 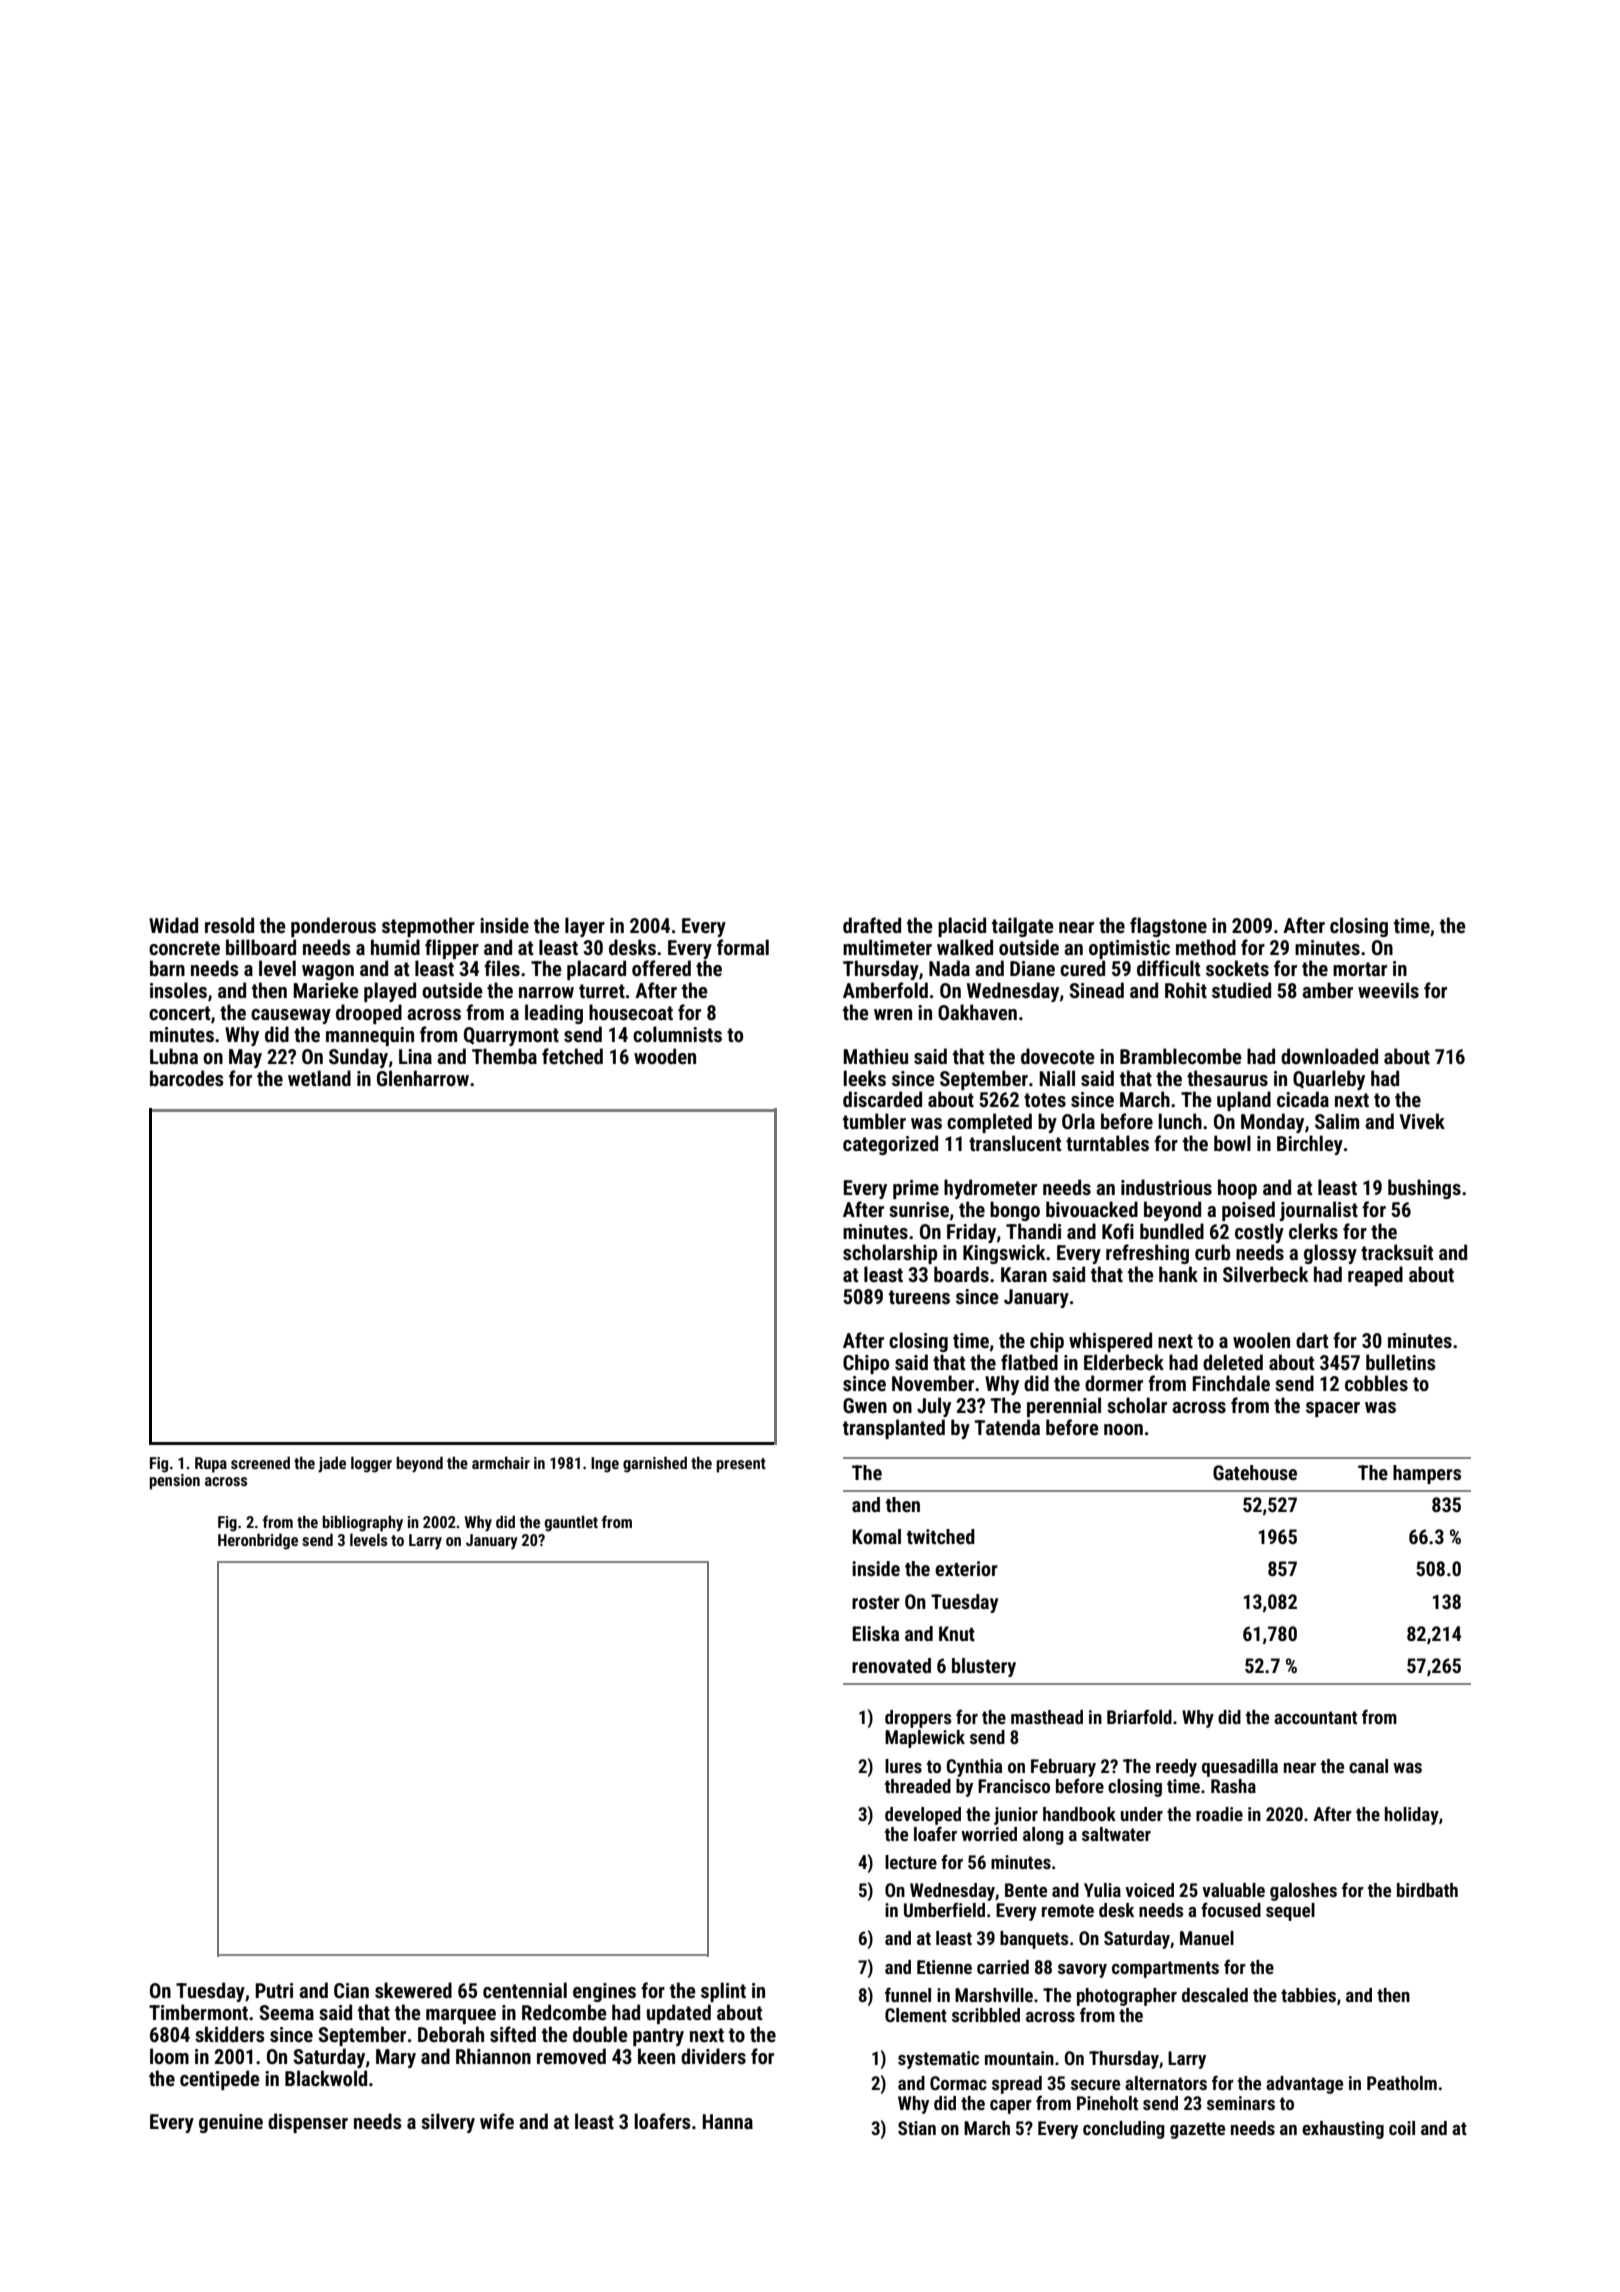 I want to click on Hanna, so click(x=727, y=2121).
